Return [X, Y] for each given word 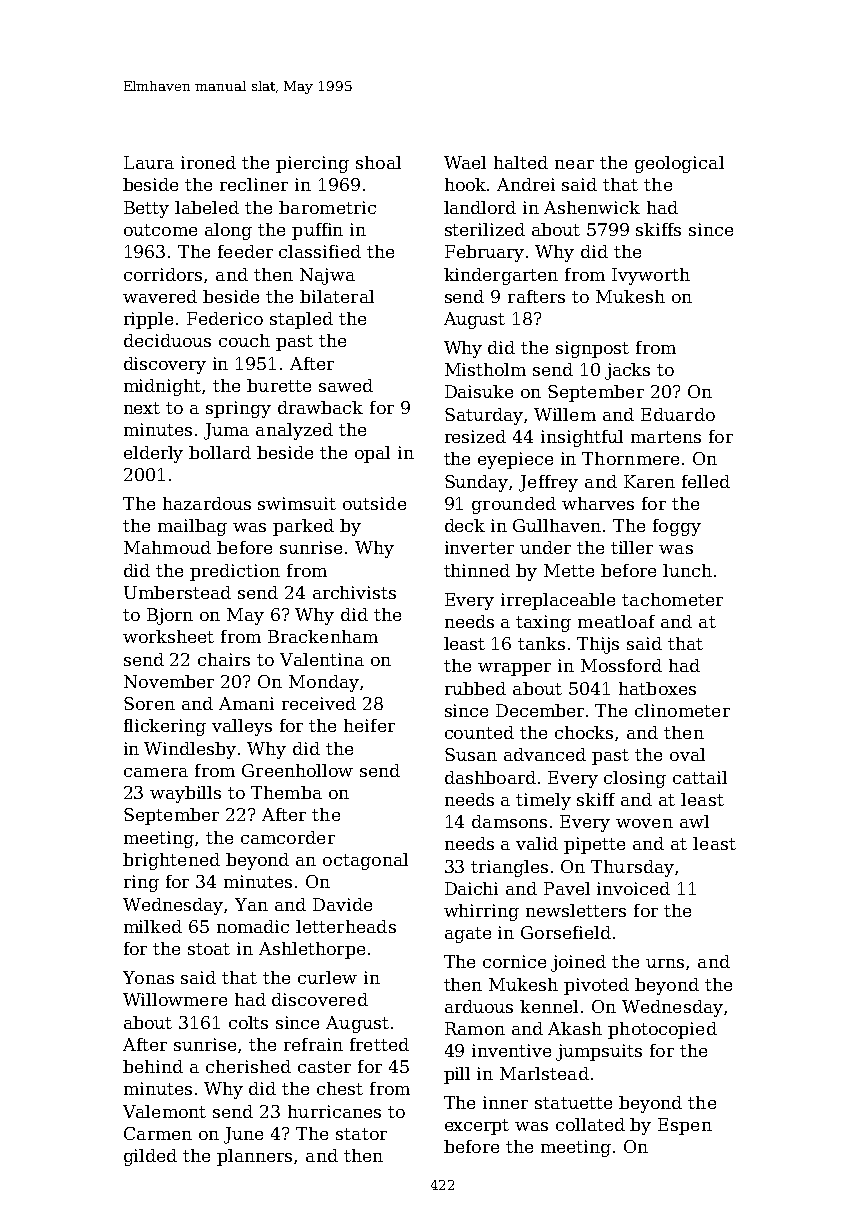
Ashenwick [592, 207]
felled [706, 481]
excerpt [477, 1127]
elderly [153, 454]
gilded [150, 1157]
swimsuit [297, 503]
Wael [465, 162]
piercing [312, 164]
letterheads [346, 926]
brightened [171, 861]
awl [694, 821]
